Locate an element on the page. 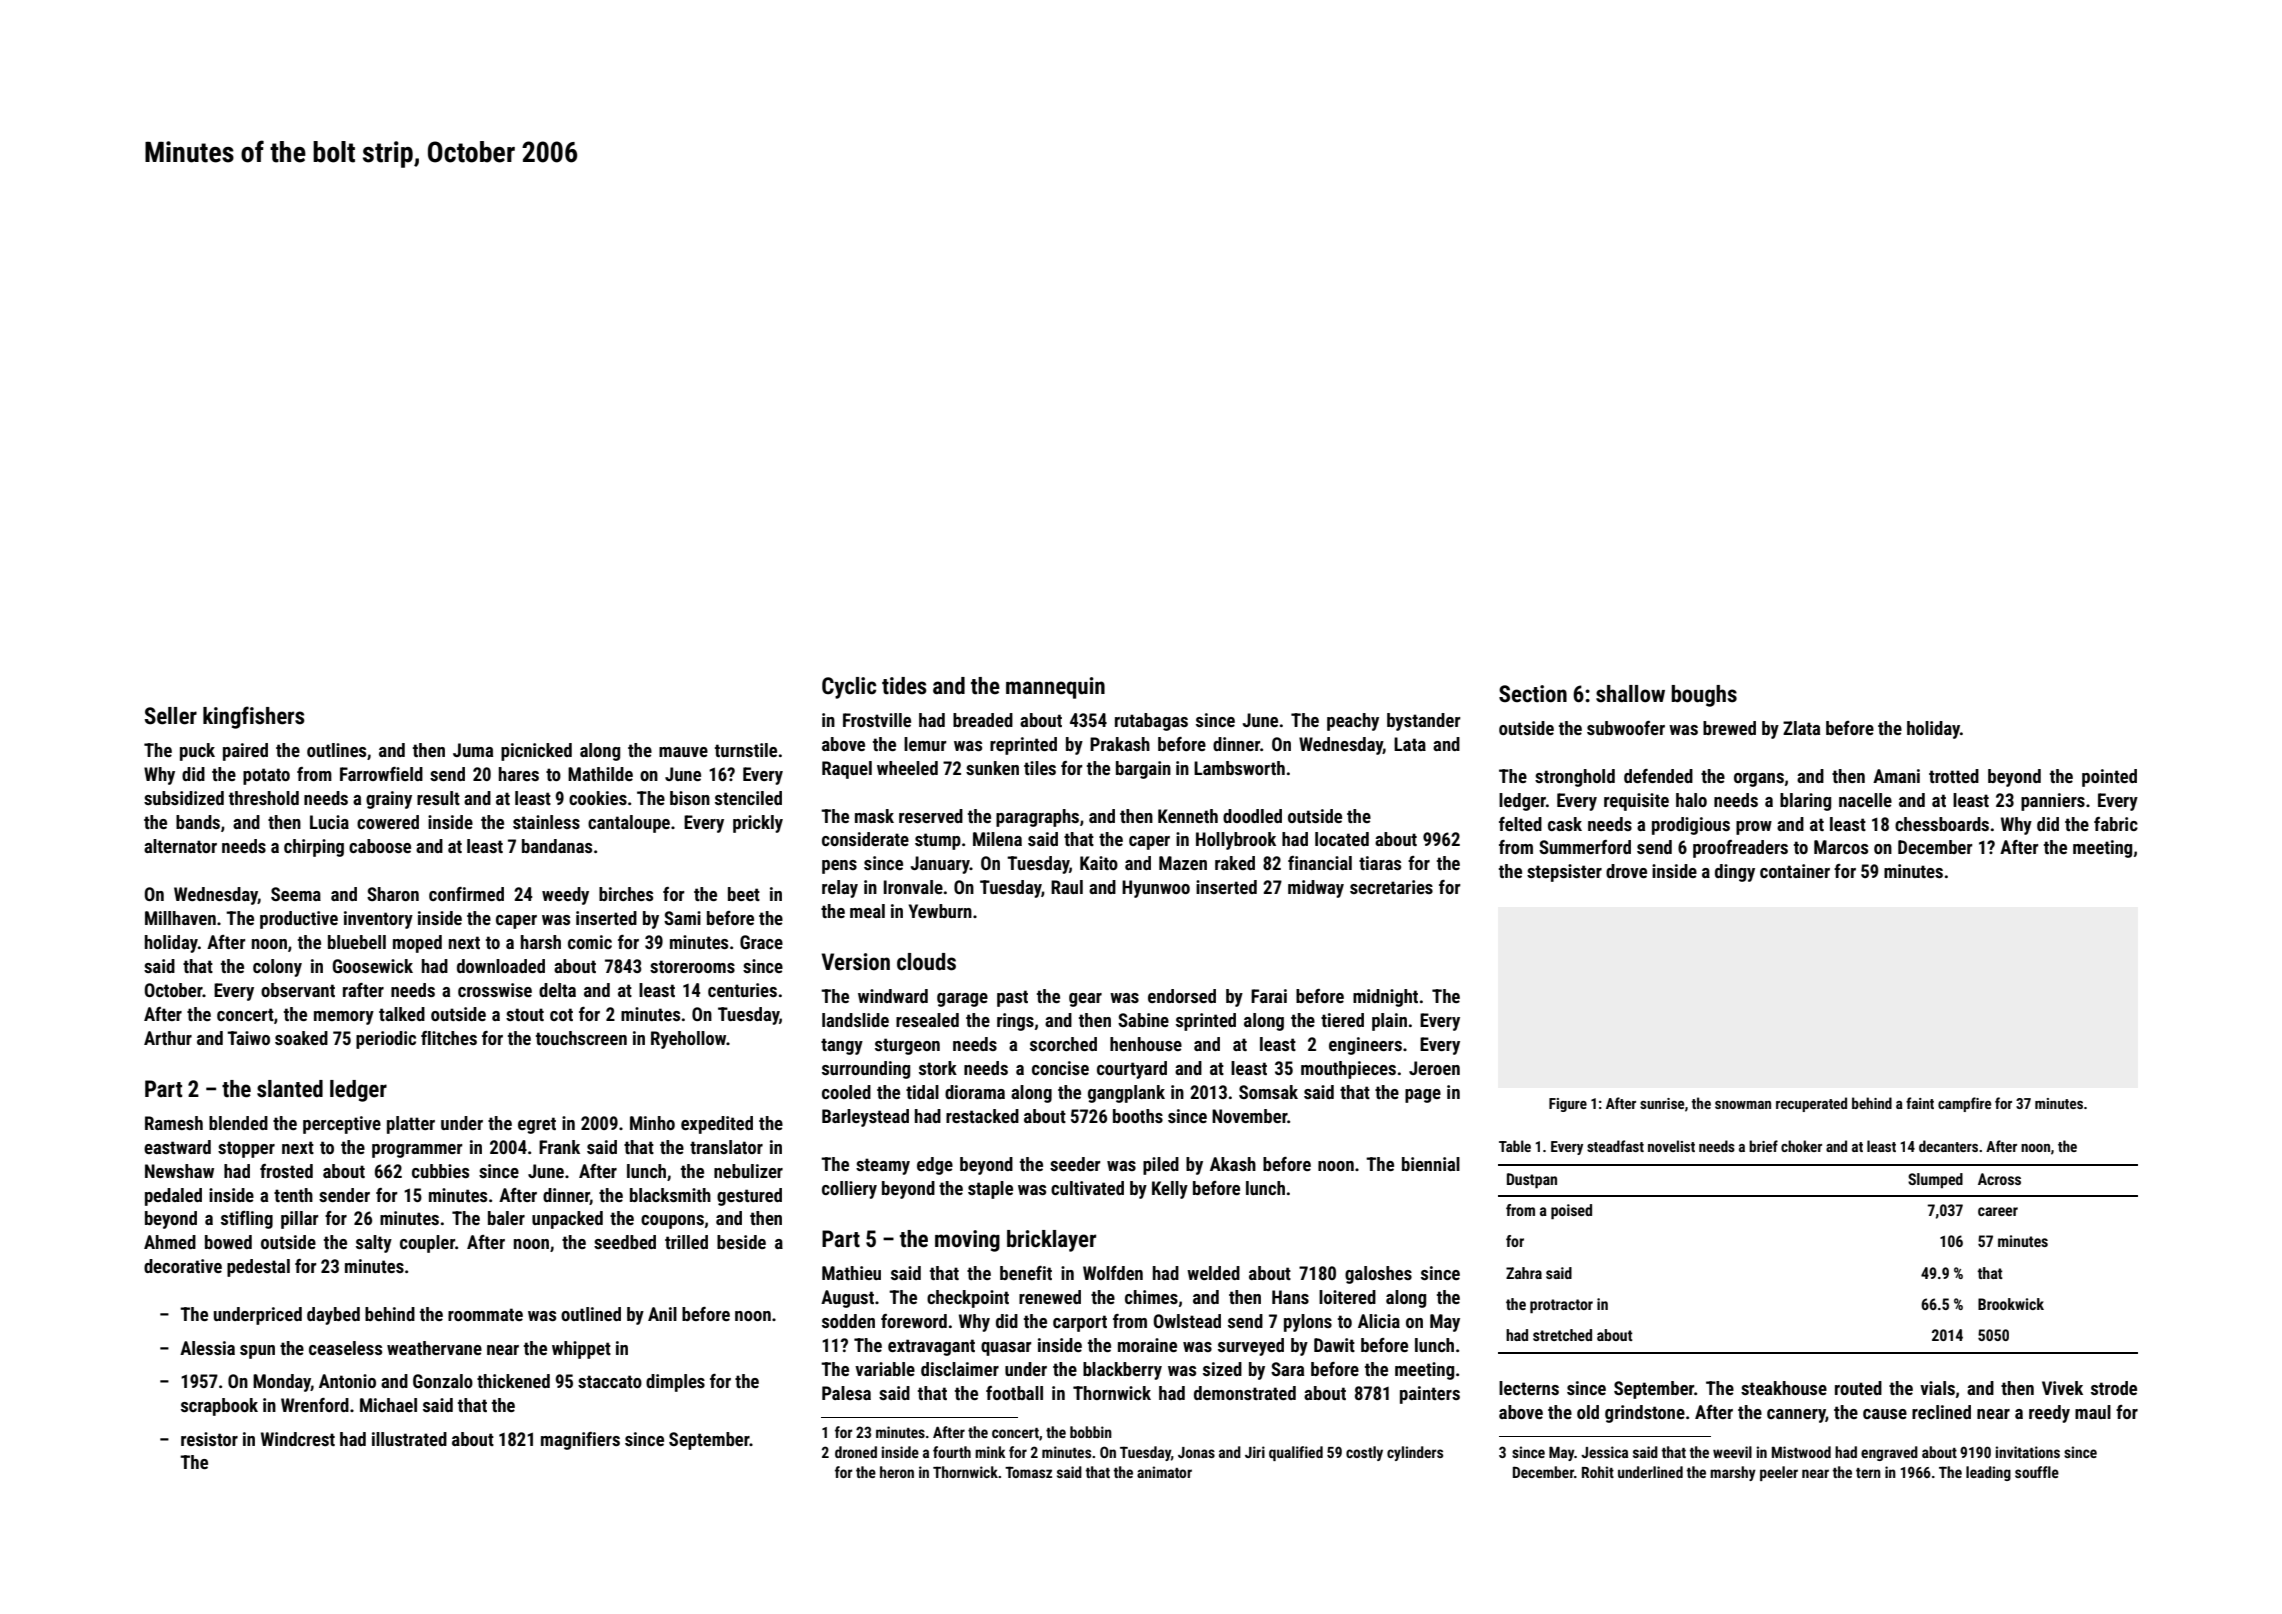 The width and height of the document is (2282, 1614). Raul is located at coordinates (1067, 887).
